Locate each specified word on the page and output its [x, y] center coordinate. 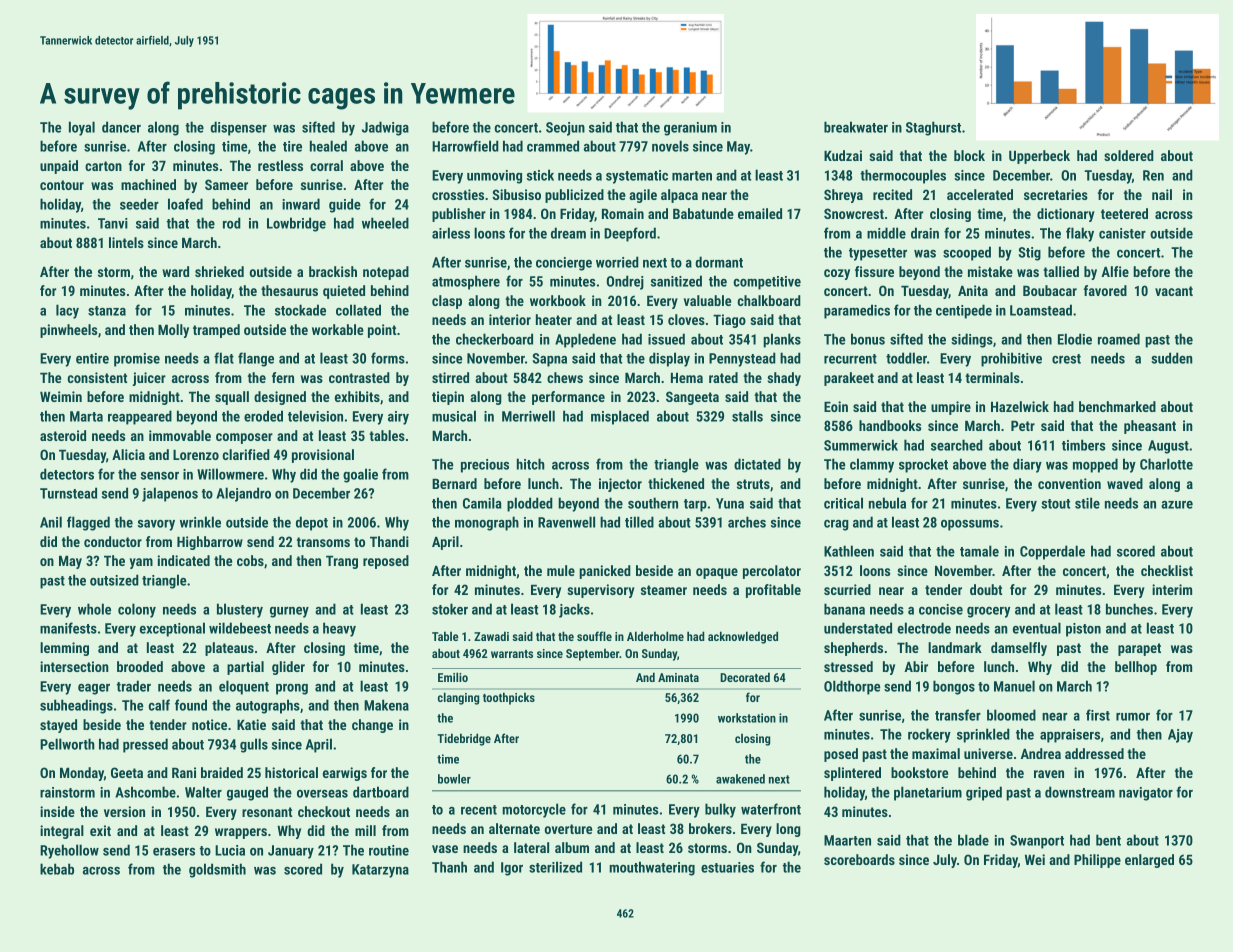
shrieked [219, 271]
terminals [992, 377]
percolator [772, 572]
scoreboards [859, 859]
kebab [57, 869]
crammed [553, 146]
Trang [342, 562]
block [969, 155]
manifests [68, 628]
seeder [139, 204]
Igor [512, 869]
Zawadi [491, 636]
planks [782, 340]
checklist [1167, 570]
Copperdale [1052, 552]
